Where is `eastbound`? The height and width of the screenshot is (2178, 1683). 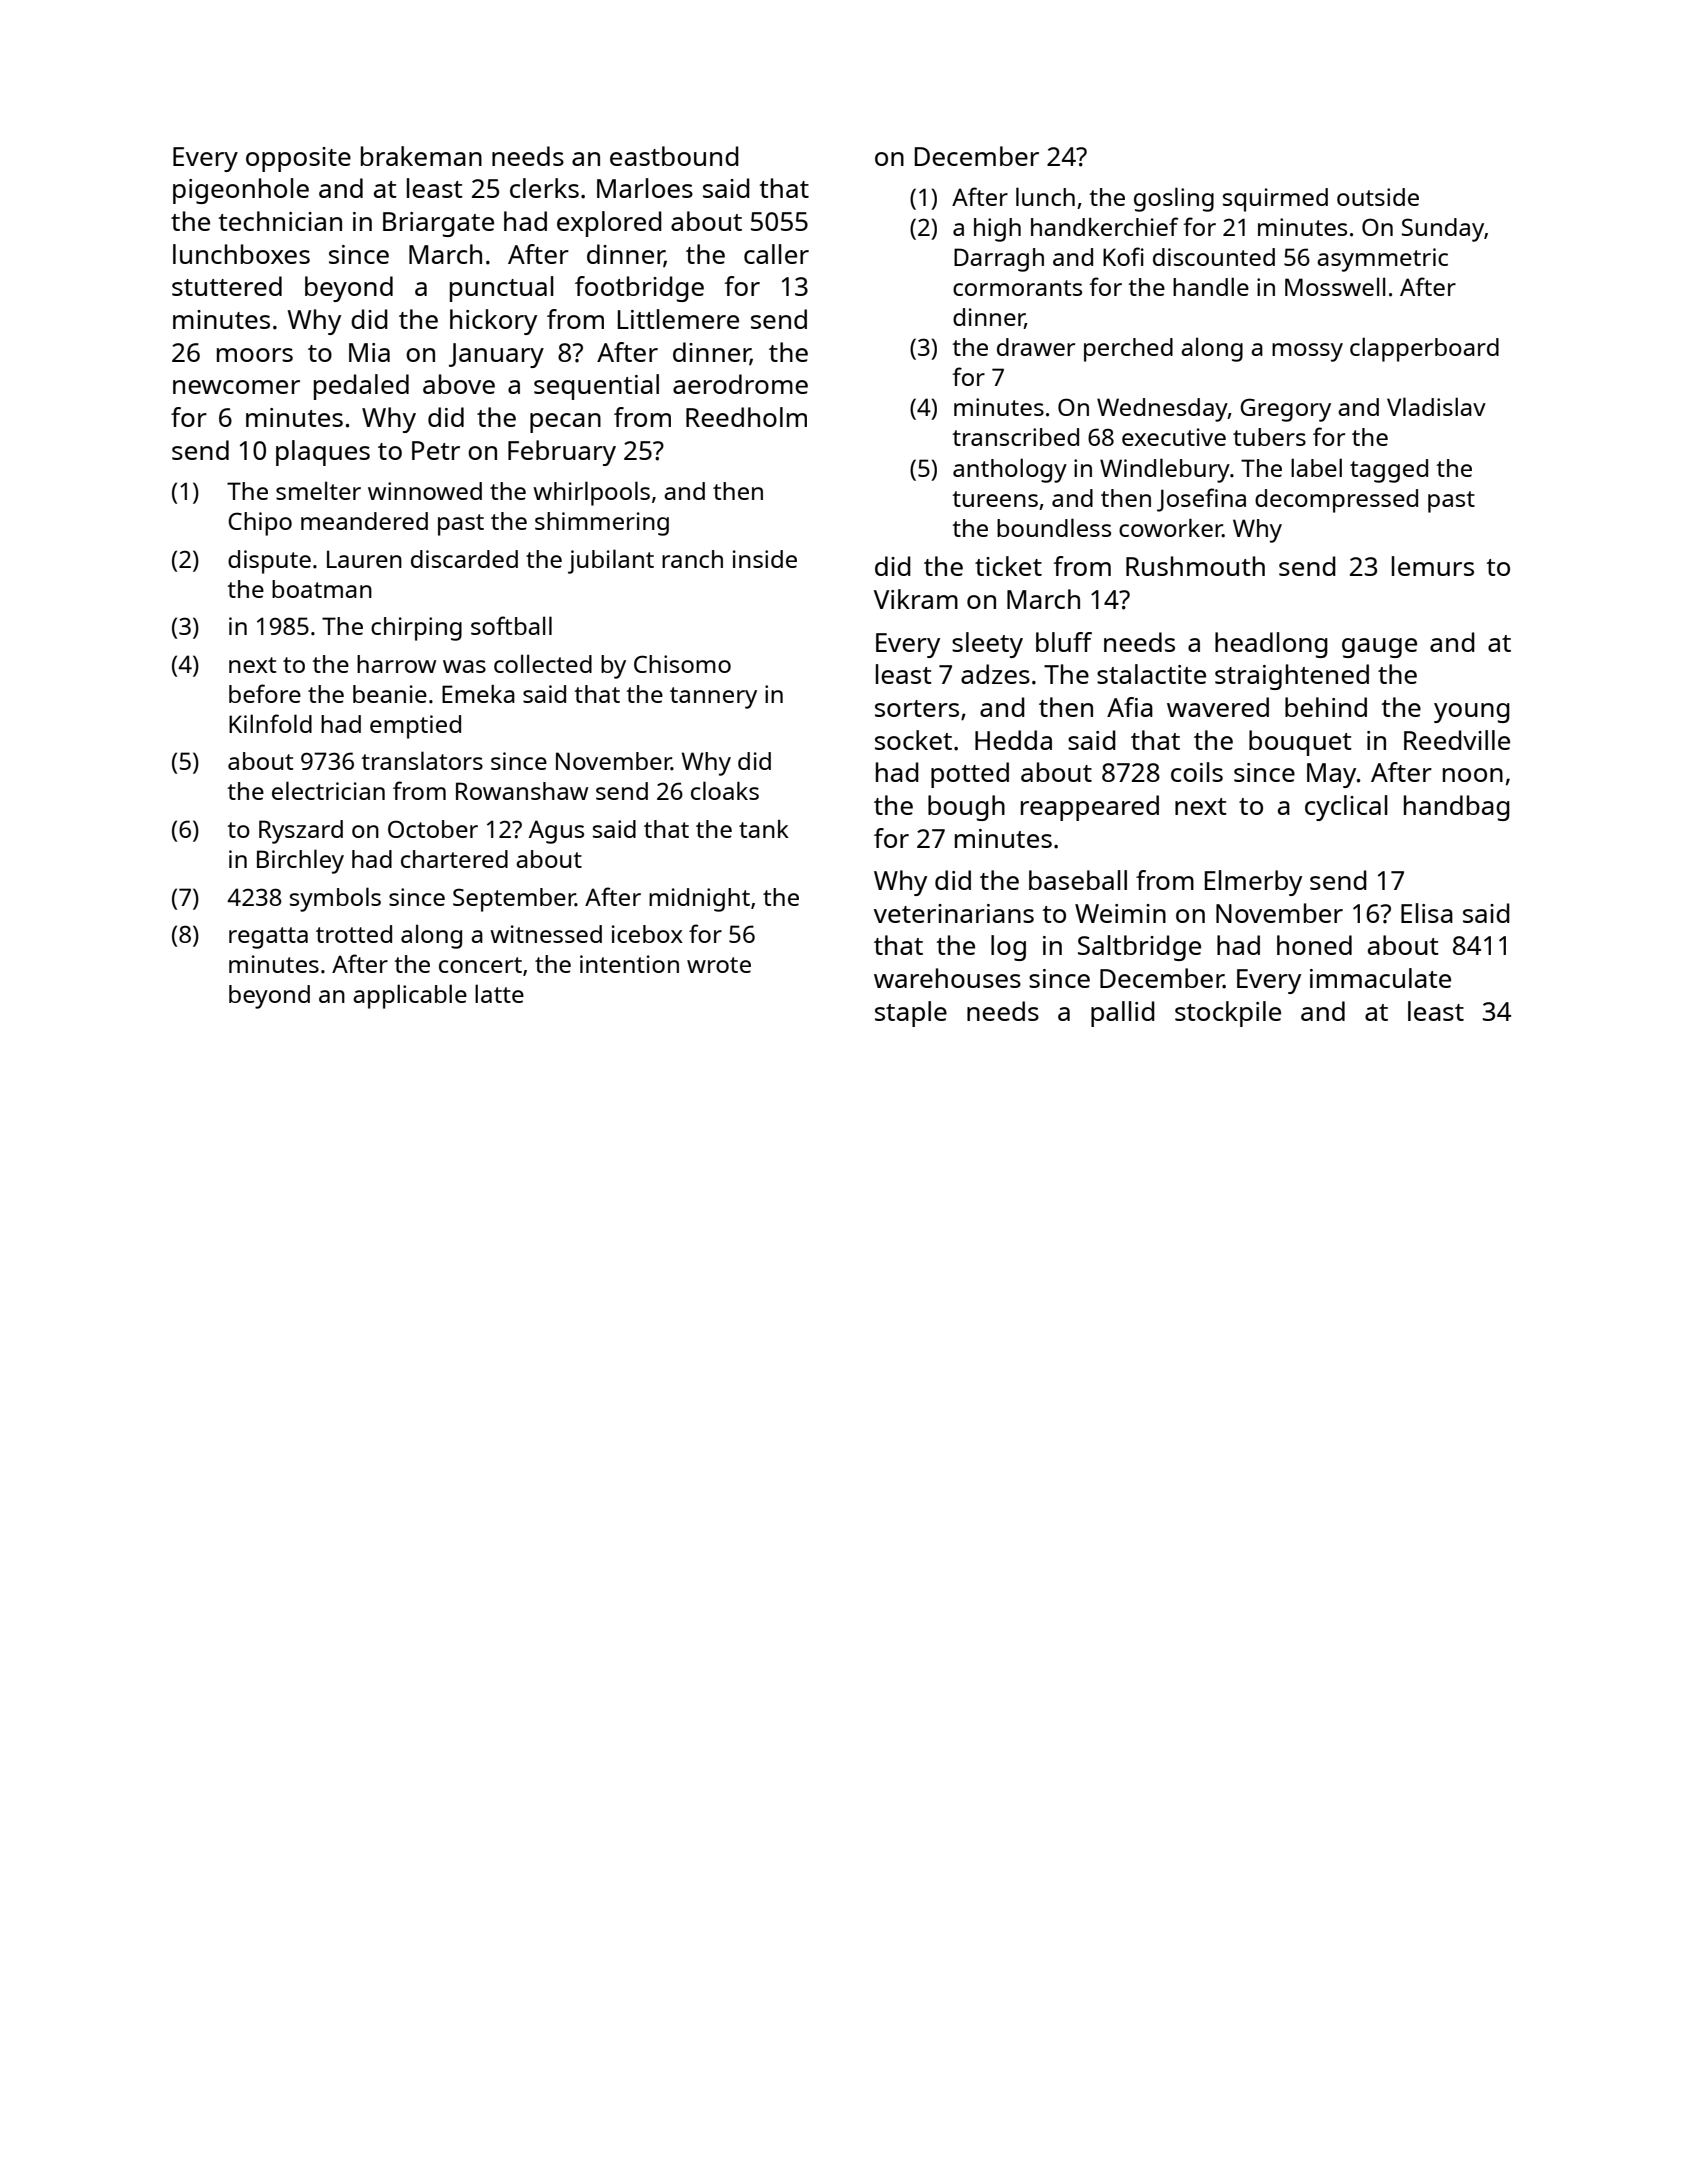 eastbound is located at coordinates (674, 156).
